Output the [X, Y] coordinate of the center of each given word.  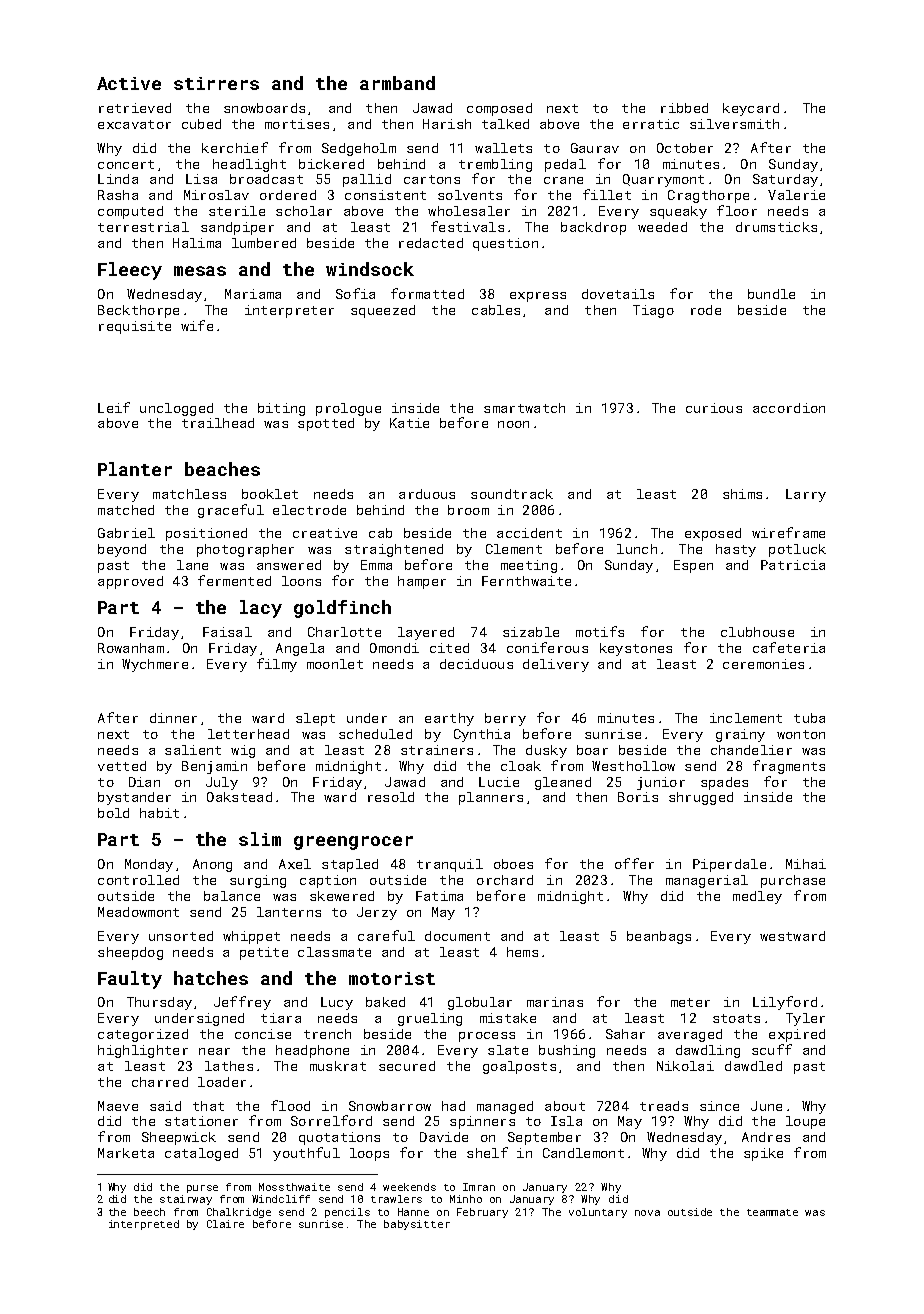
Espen [693, 566]
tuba [809, 718]
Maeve [118, 1106]
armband [397, 83]
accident [529, 533]
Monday [149, 865]
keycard [751, 109]
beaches [222, 469]
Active [129, 83]
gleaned [563, 783]
